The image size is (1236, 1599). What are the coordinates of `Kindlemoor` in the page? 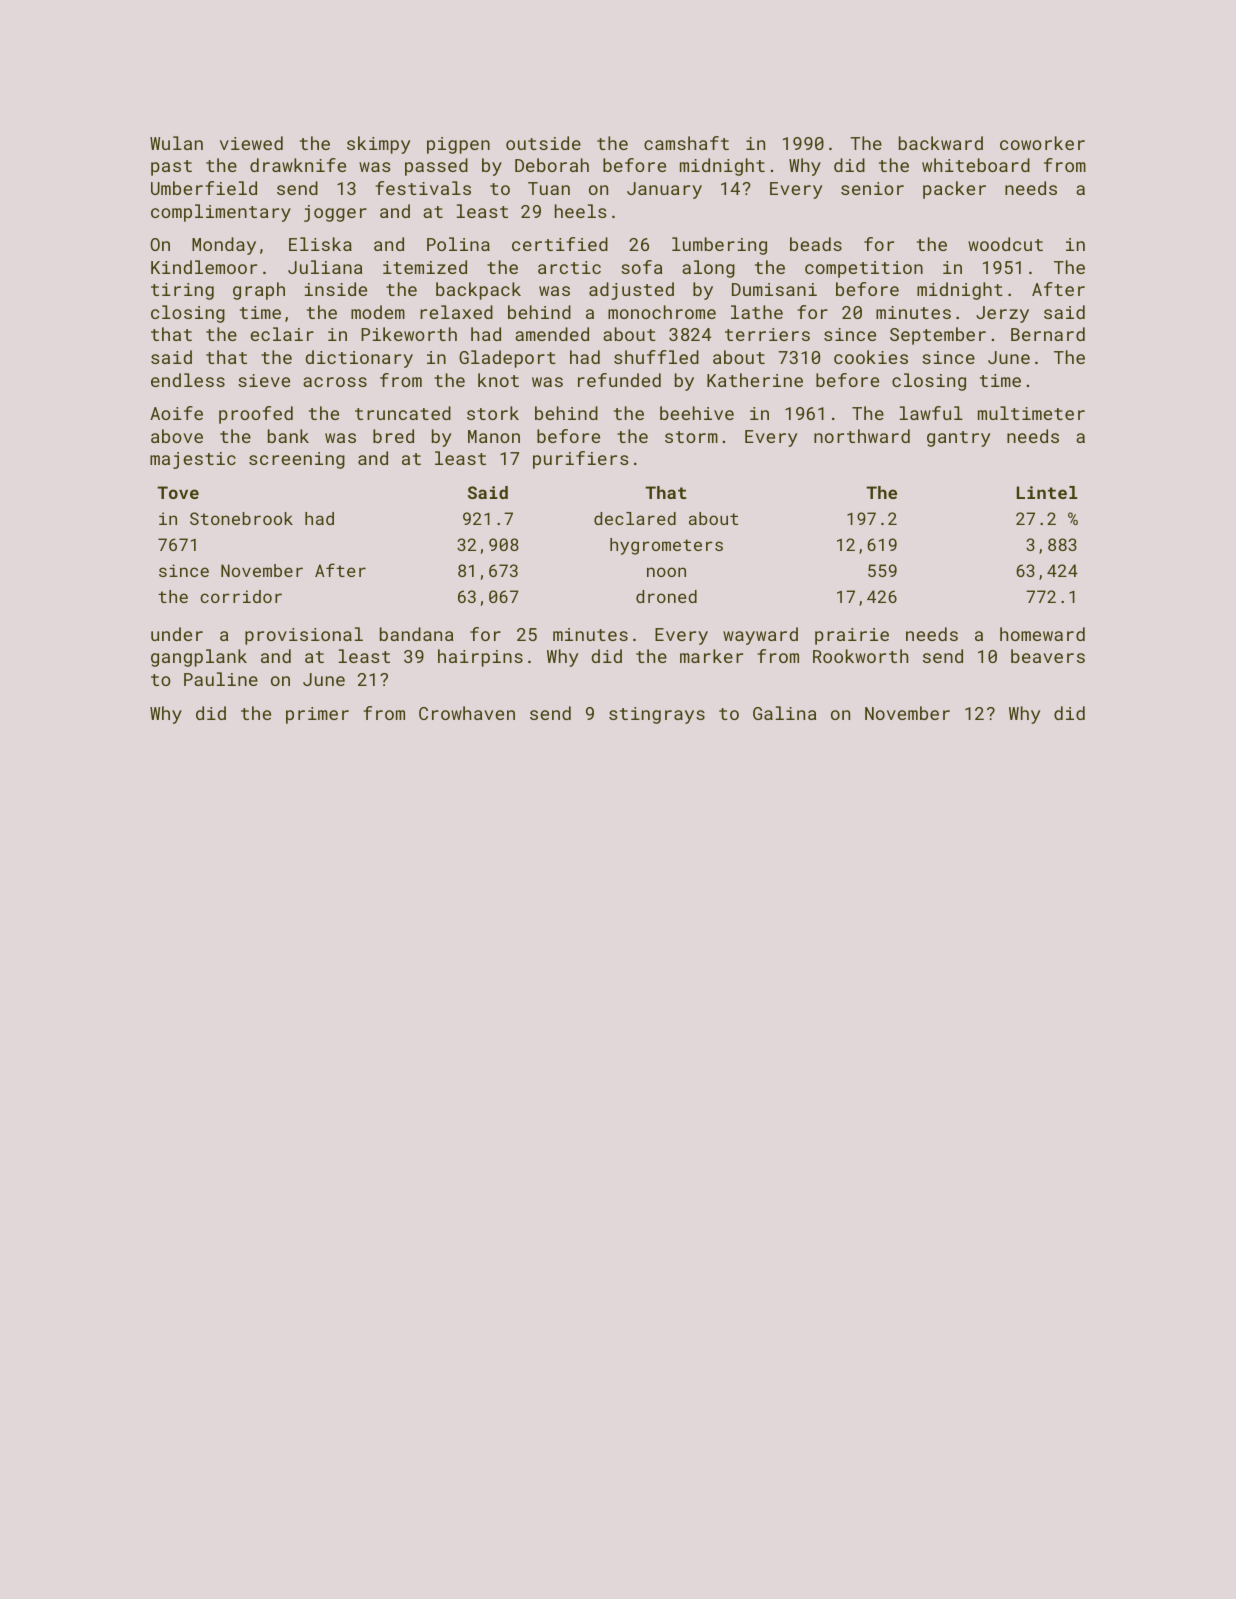 It's located at (204, 267).
